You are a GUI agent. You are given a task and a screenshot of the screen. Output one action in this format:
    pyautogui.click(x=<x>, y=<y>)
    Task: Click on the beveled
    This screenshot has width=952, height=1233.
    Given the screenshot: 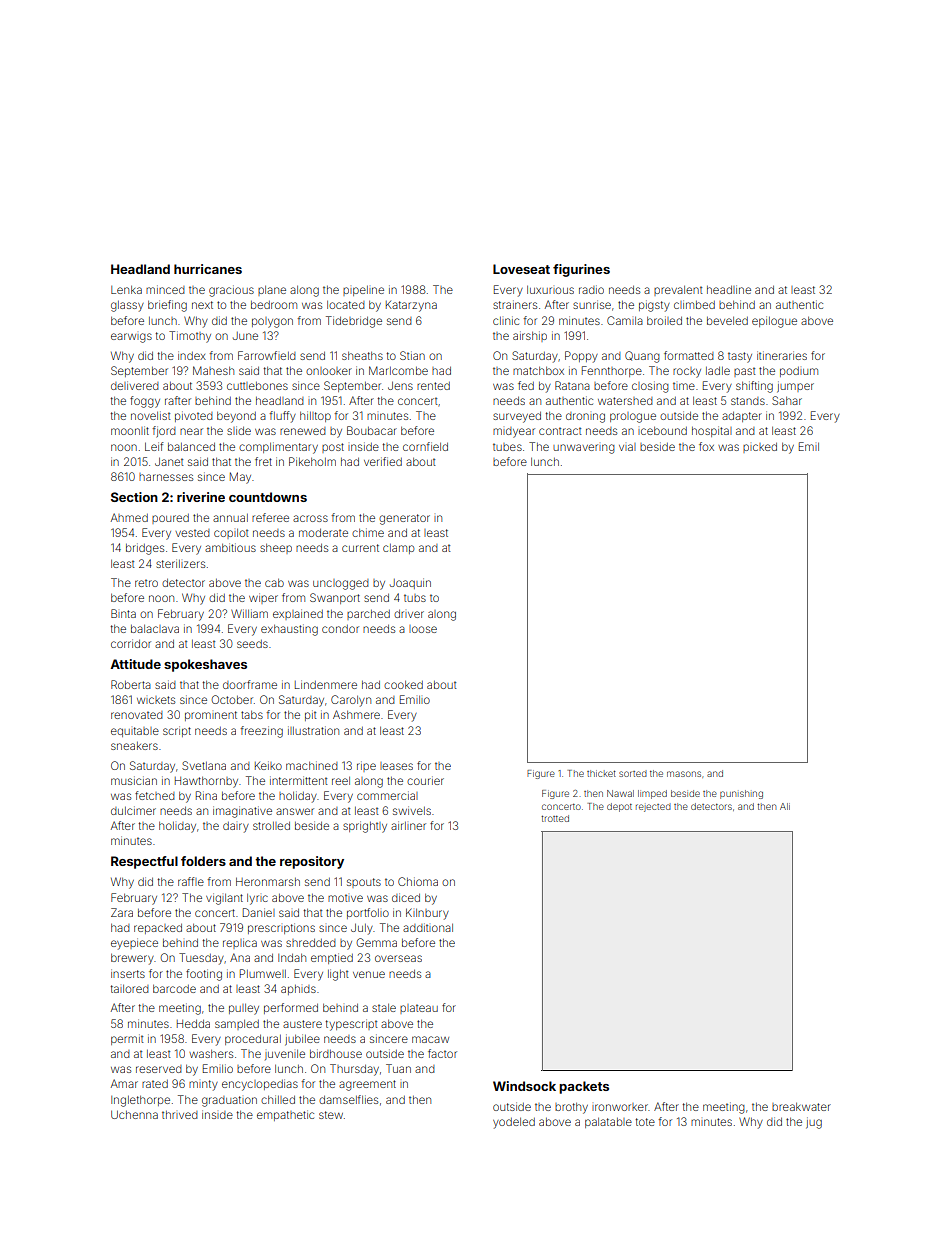 What is the action you would take?
    pyautogui.click(x=727, y=321)
